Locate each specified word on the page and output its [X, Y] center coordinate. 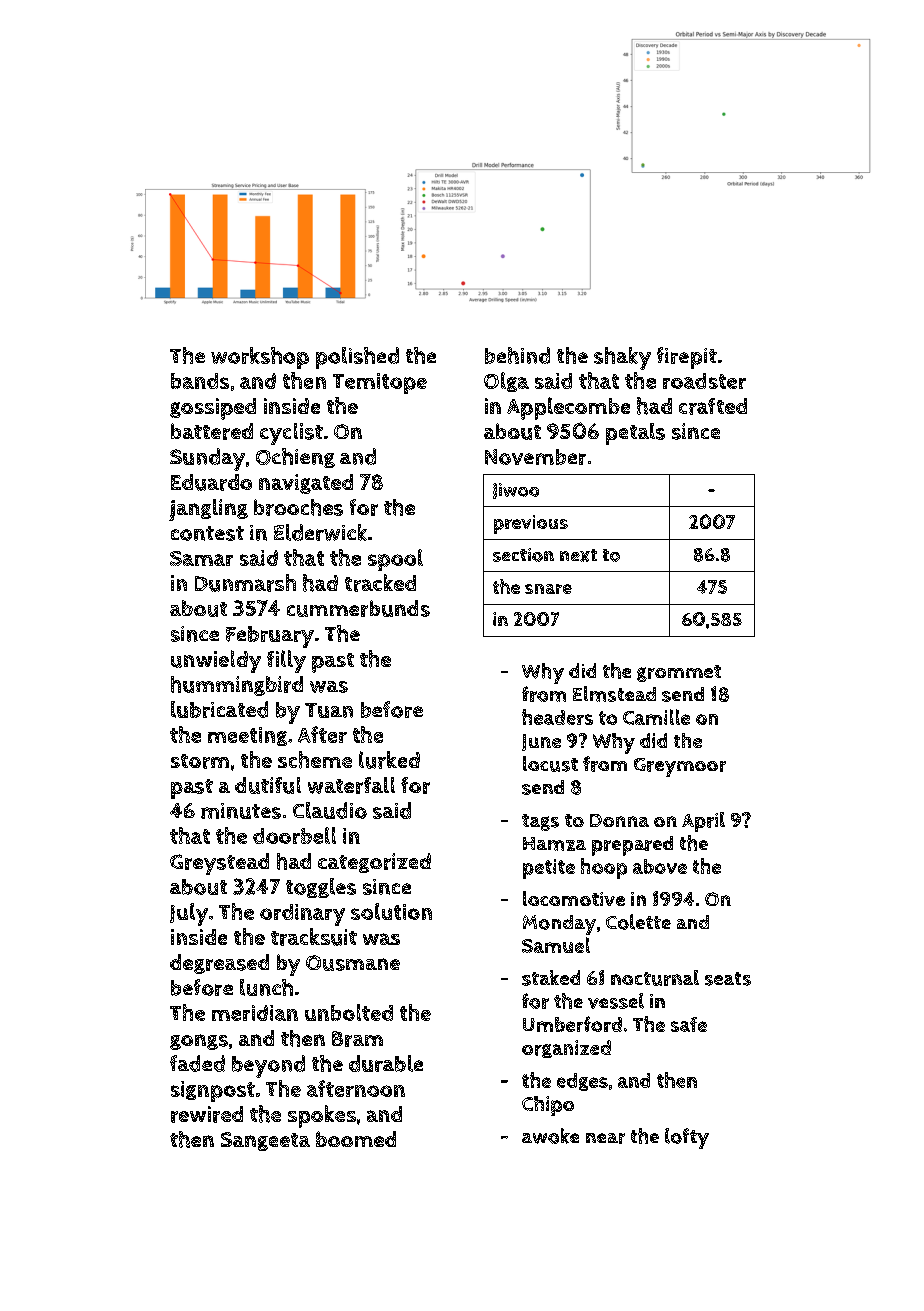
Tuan [329, 710]
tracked [380, 583]
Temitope [380, 383]
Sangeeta [265, 1141]
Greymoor [680, 767]
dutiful [268, 785]
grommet [679, 673]
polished [357, 358]
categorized [374, 863]
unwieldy [216, 661]
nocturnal [655, 978]
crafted [713, 406]
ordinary [302, 915]
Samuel [556, 945]
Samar [201, 558]
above [660, 866]
